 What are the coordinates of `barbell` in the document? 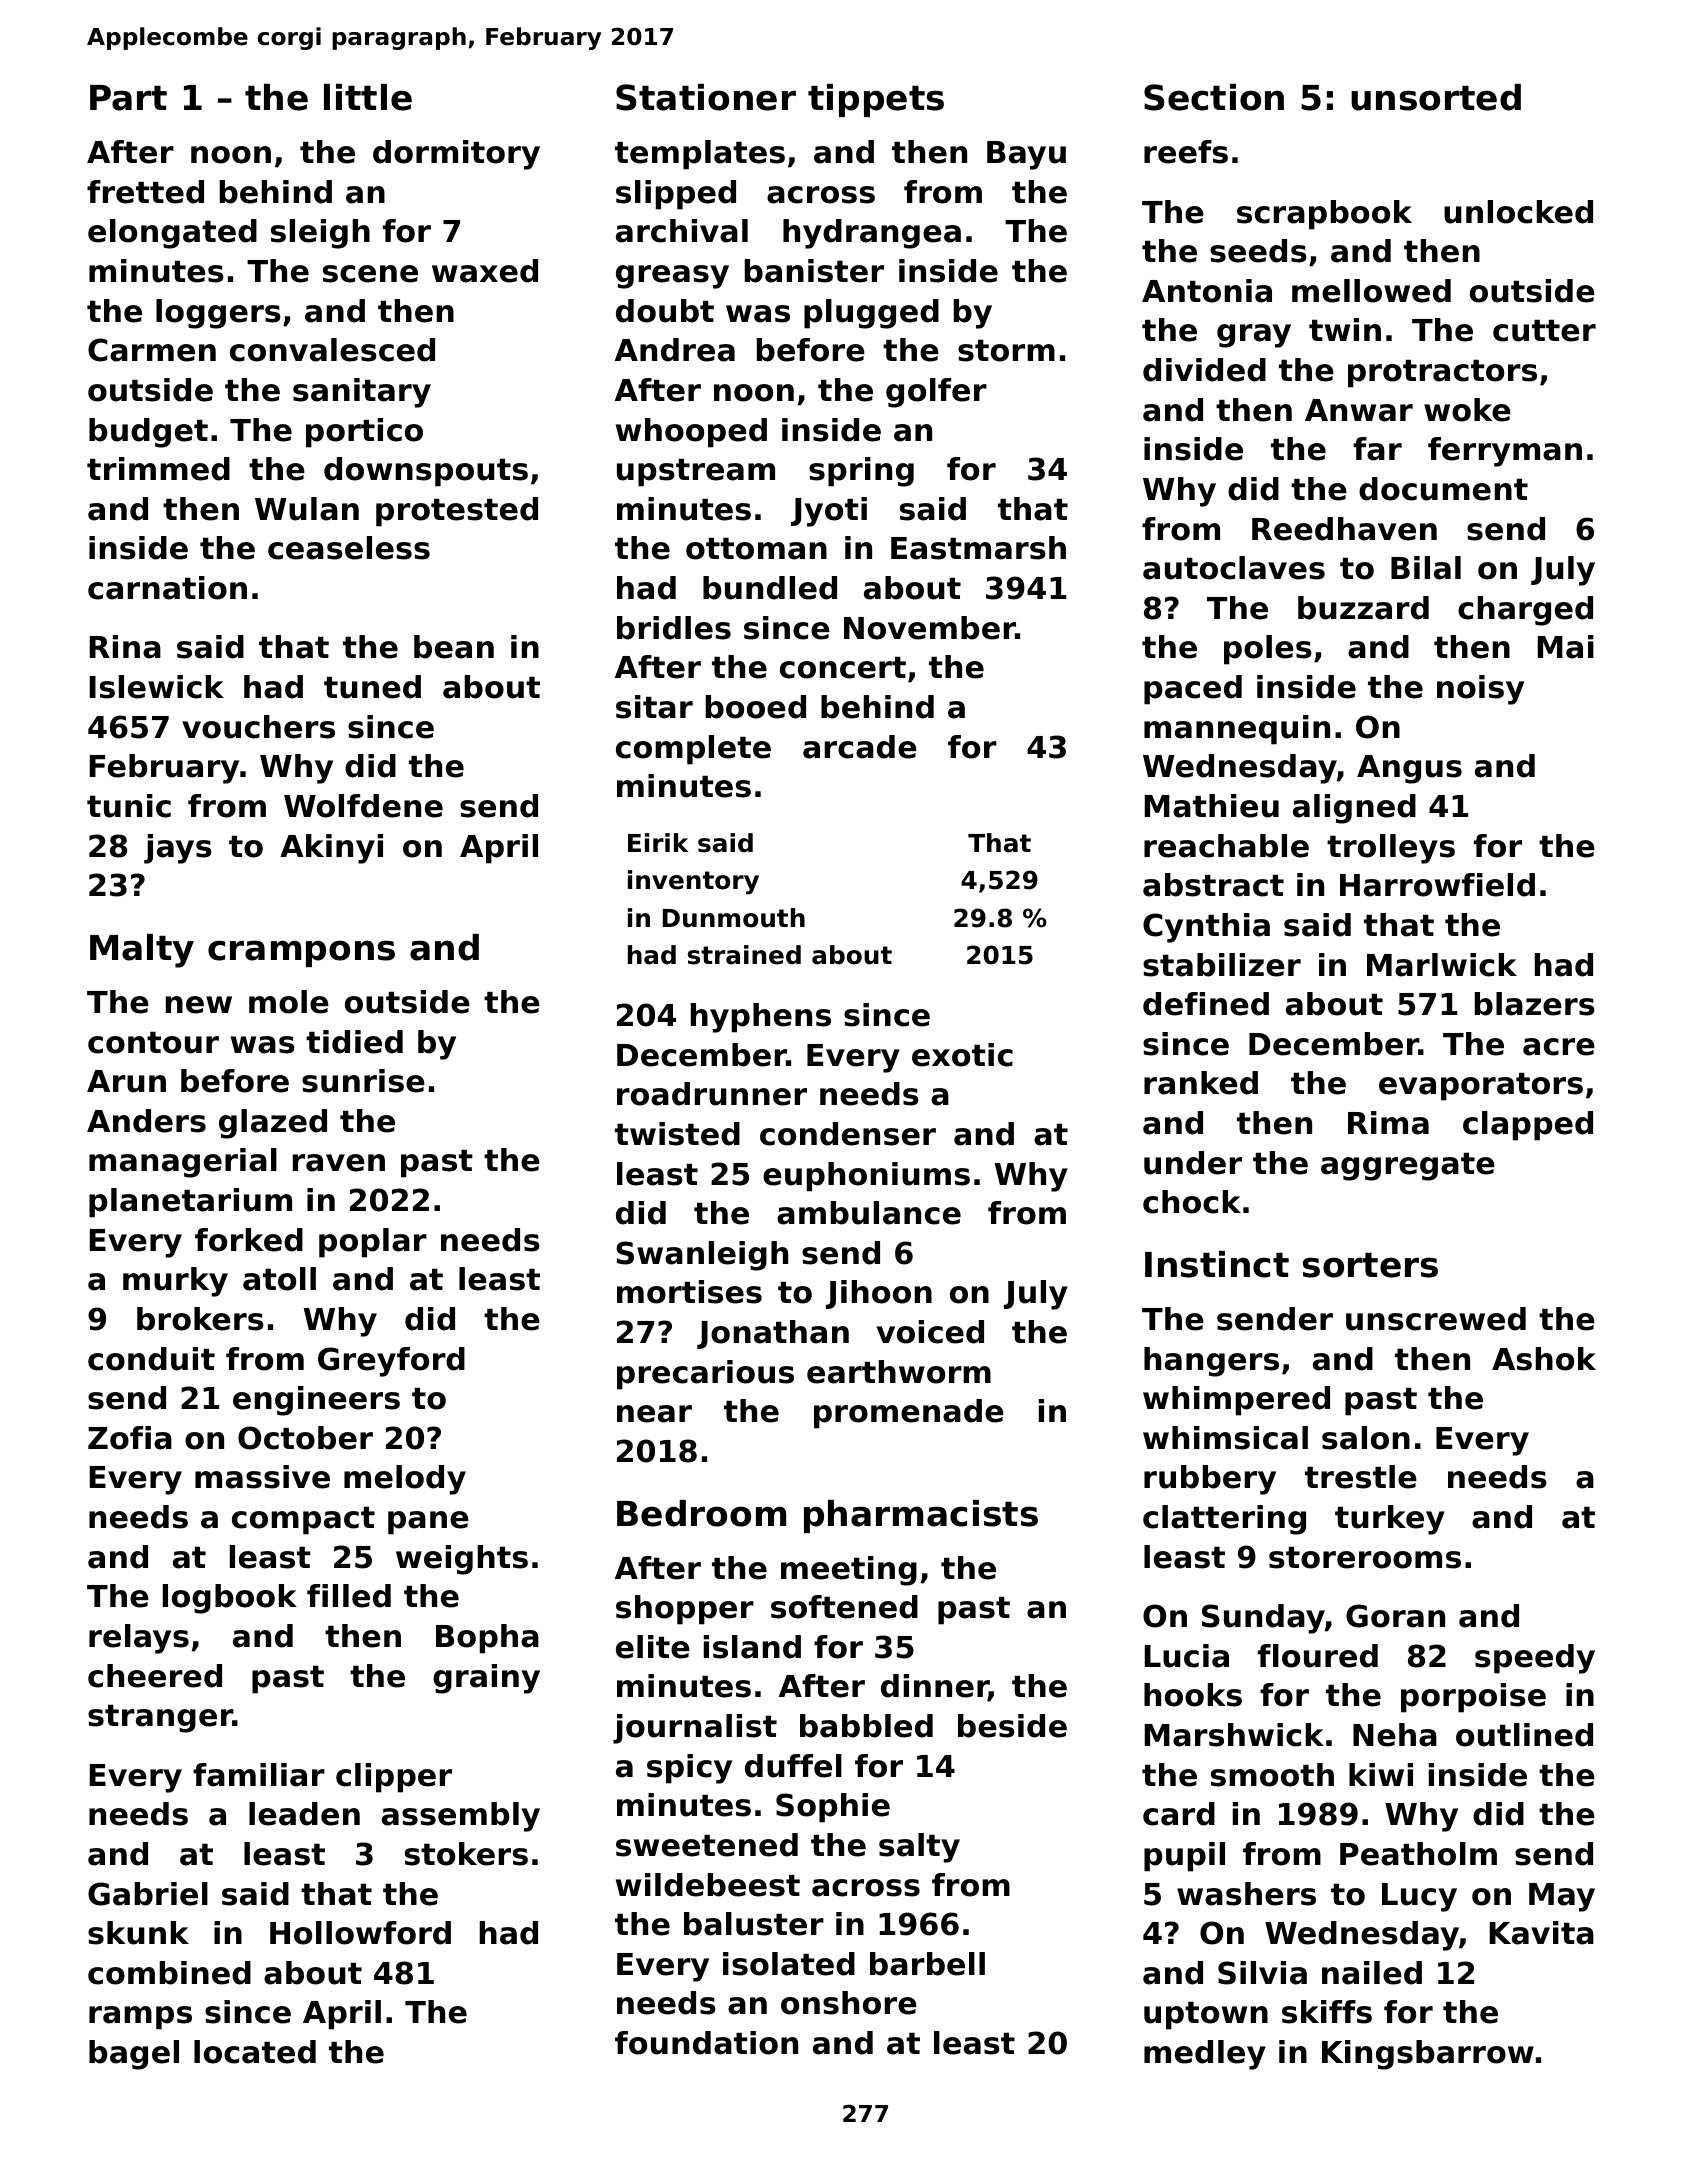 It's located at (927, 1964).
